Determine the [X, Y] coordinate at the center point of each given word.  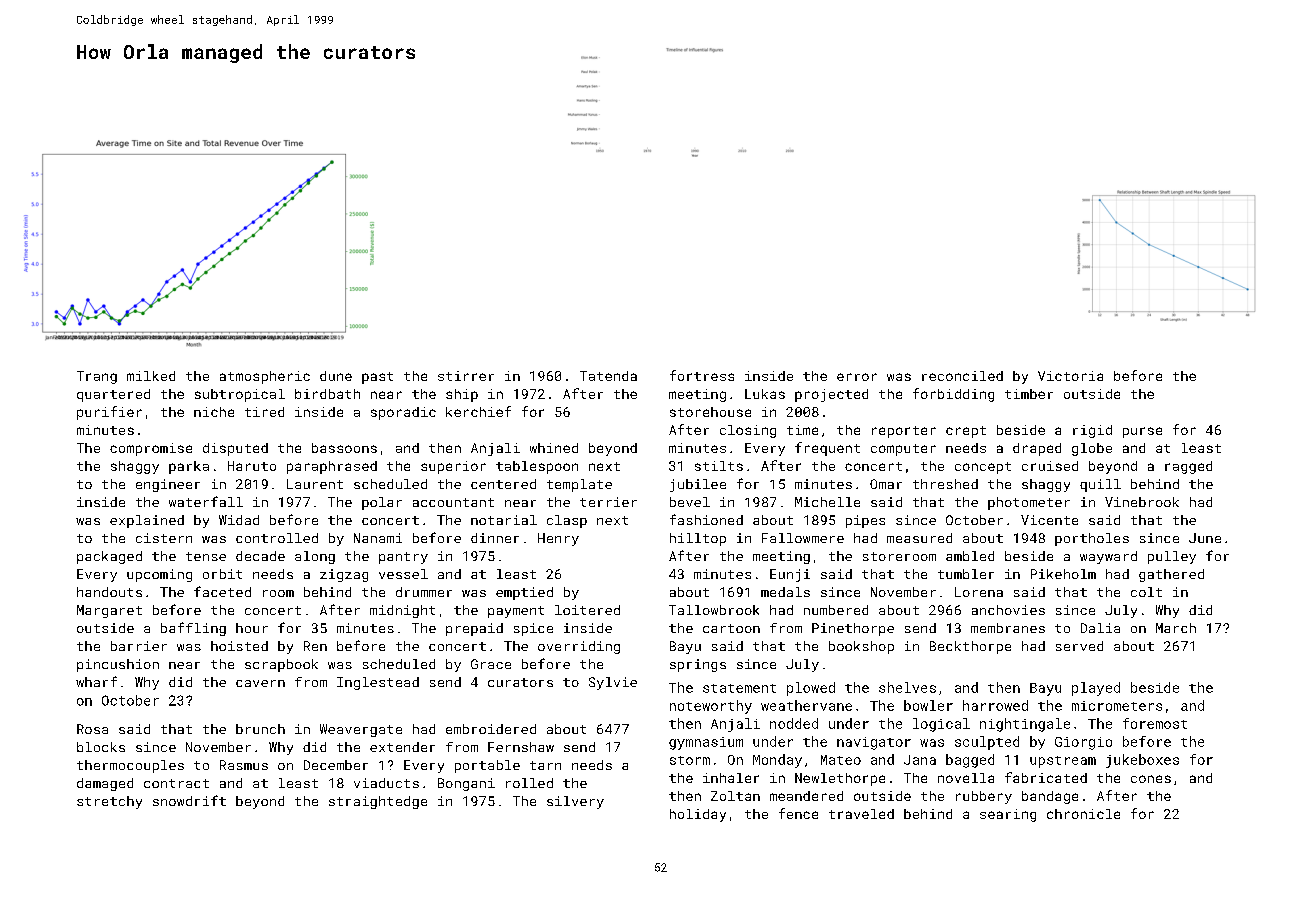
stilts [719, 466]
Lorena [979, 592]
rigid [1092, 431]
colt [1146, 592]
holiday [698, 815]
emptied [524, 593]
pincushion [118, 665]
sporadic [403, 413]
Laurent [315, 484]
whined [554, 448]
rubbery [984, 797]
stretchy [109, 802]
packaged [109, 557]
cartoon [731, 628]
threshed [945, 484]
